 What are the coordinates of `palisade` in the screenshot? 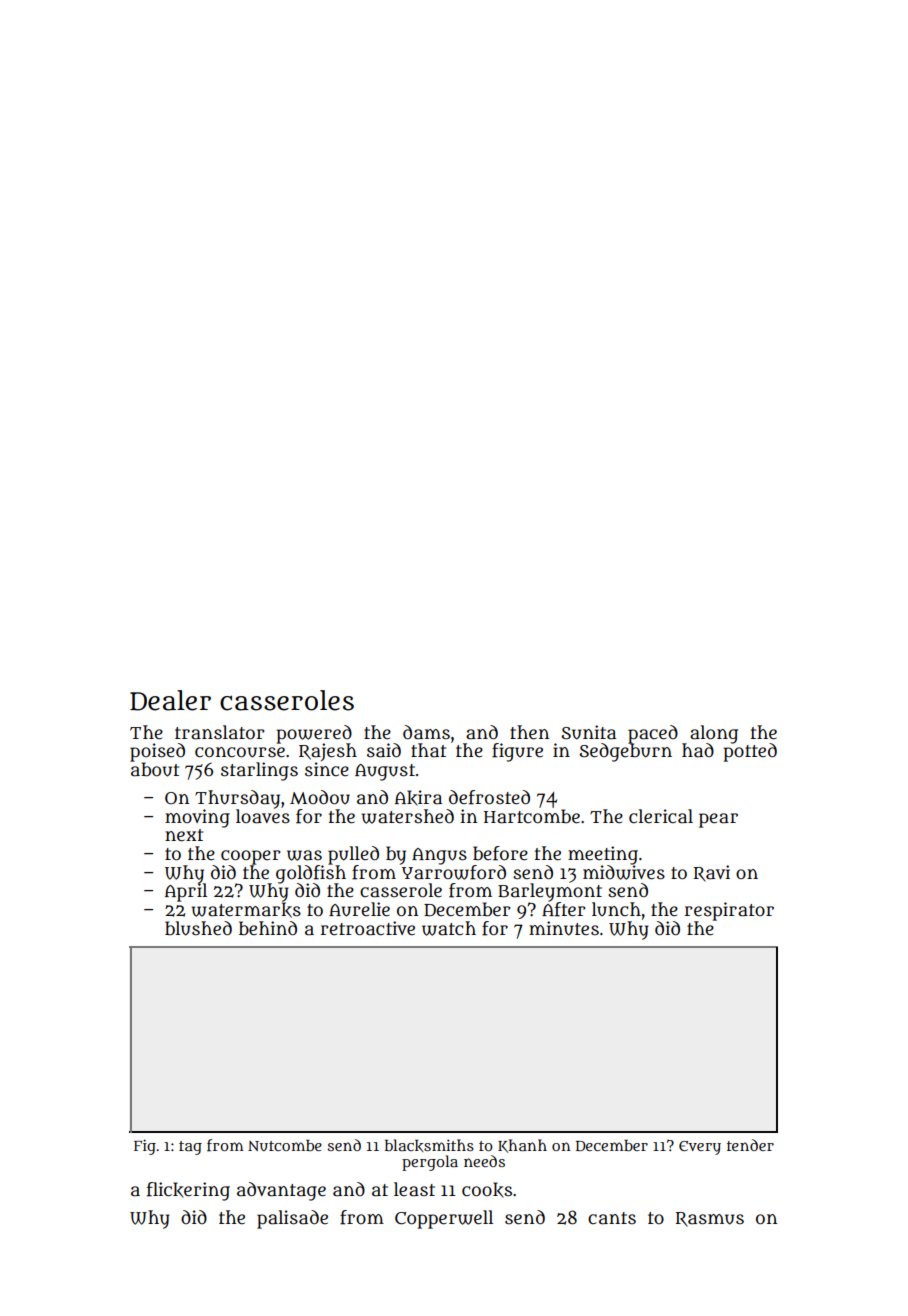 It's located at (292, 1219).
